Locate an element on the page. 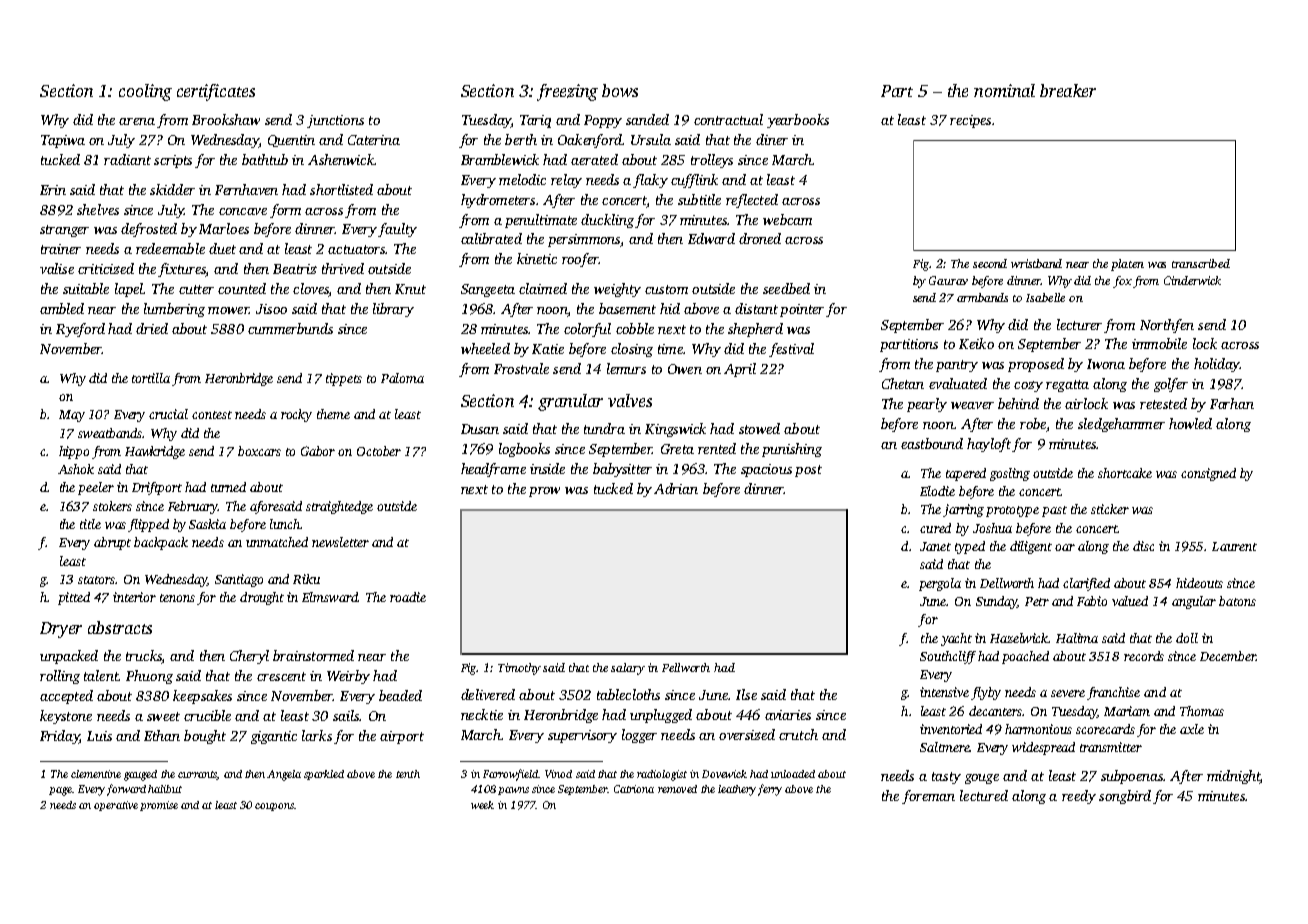 Image resolution: width=1308 pixels, height=924 pixels. Timothy is located at coordinates (519, 669).
